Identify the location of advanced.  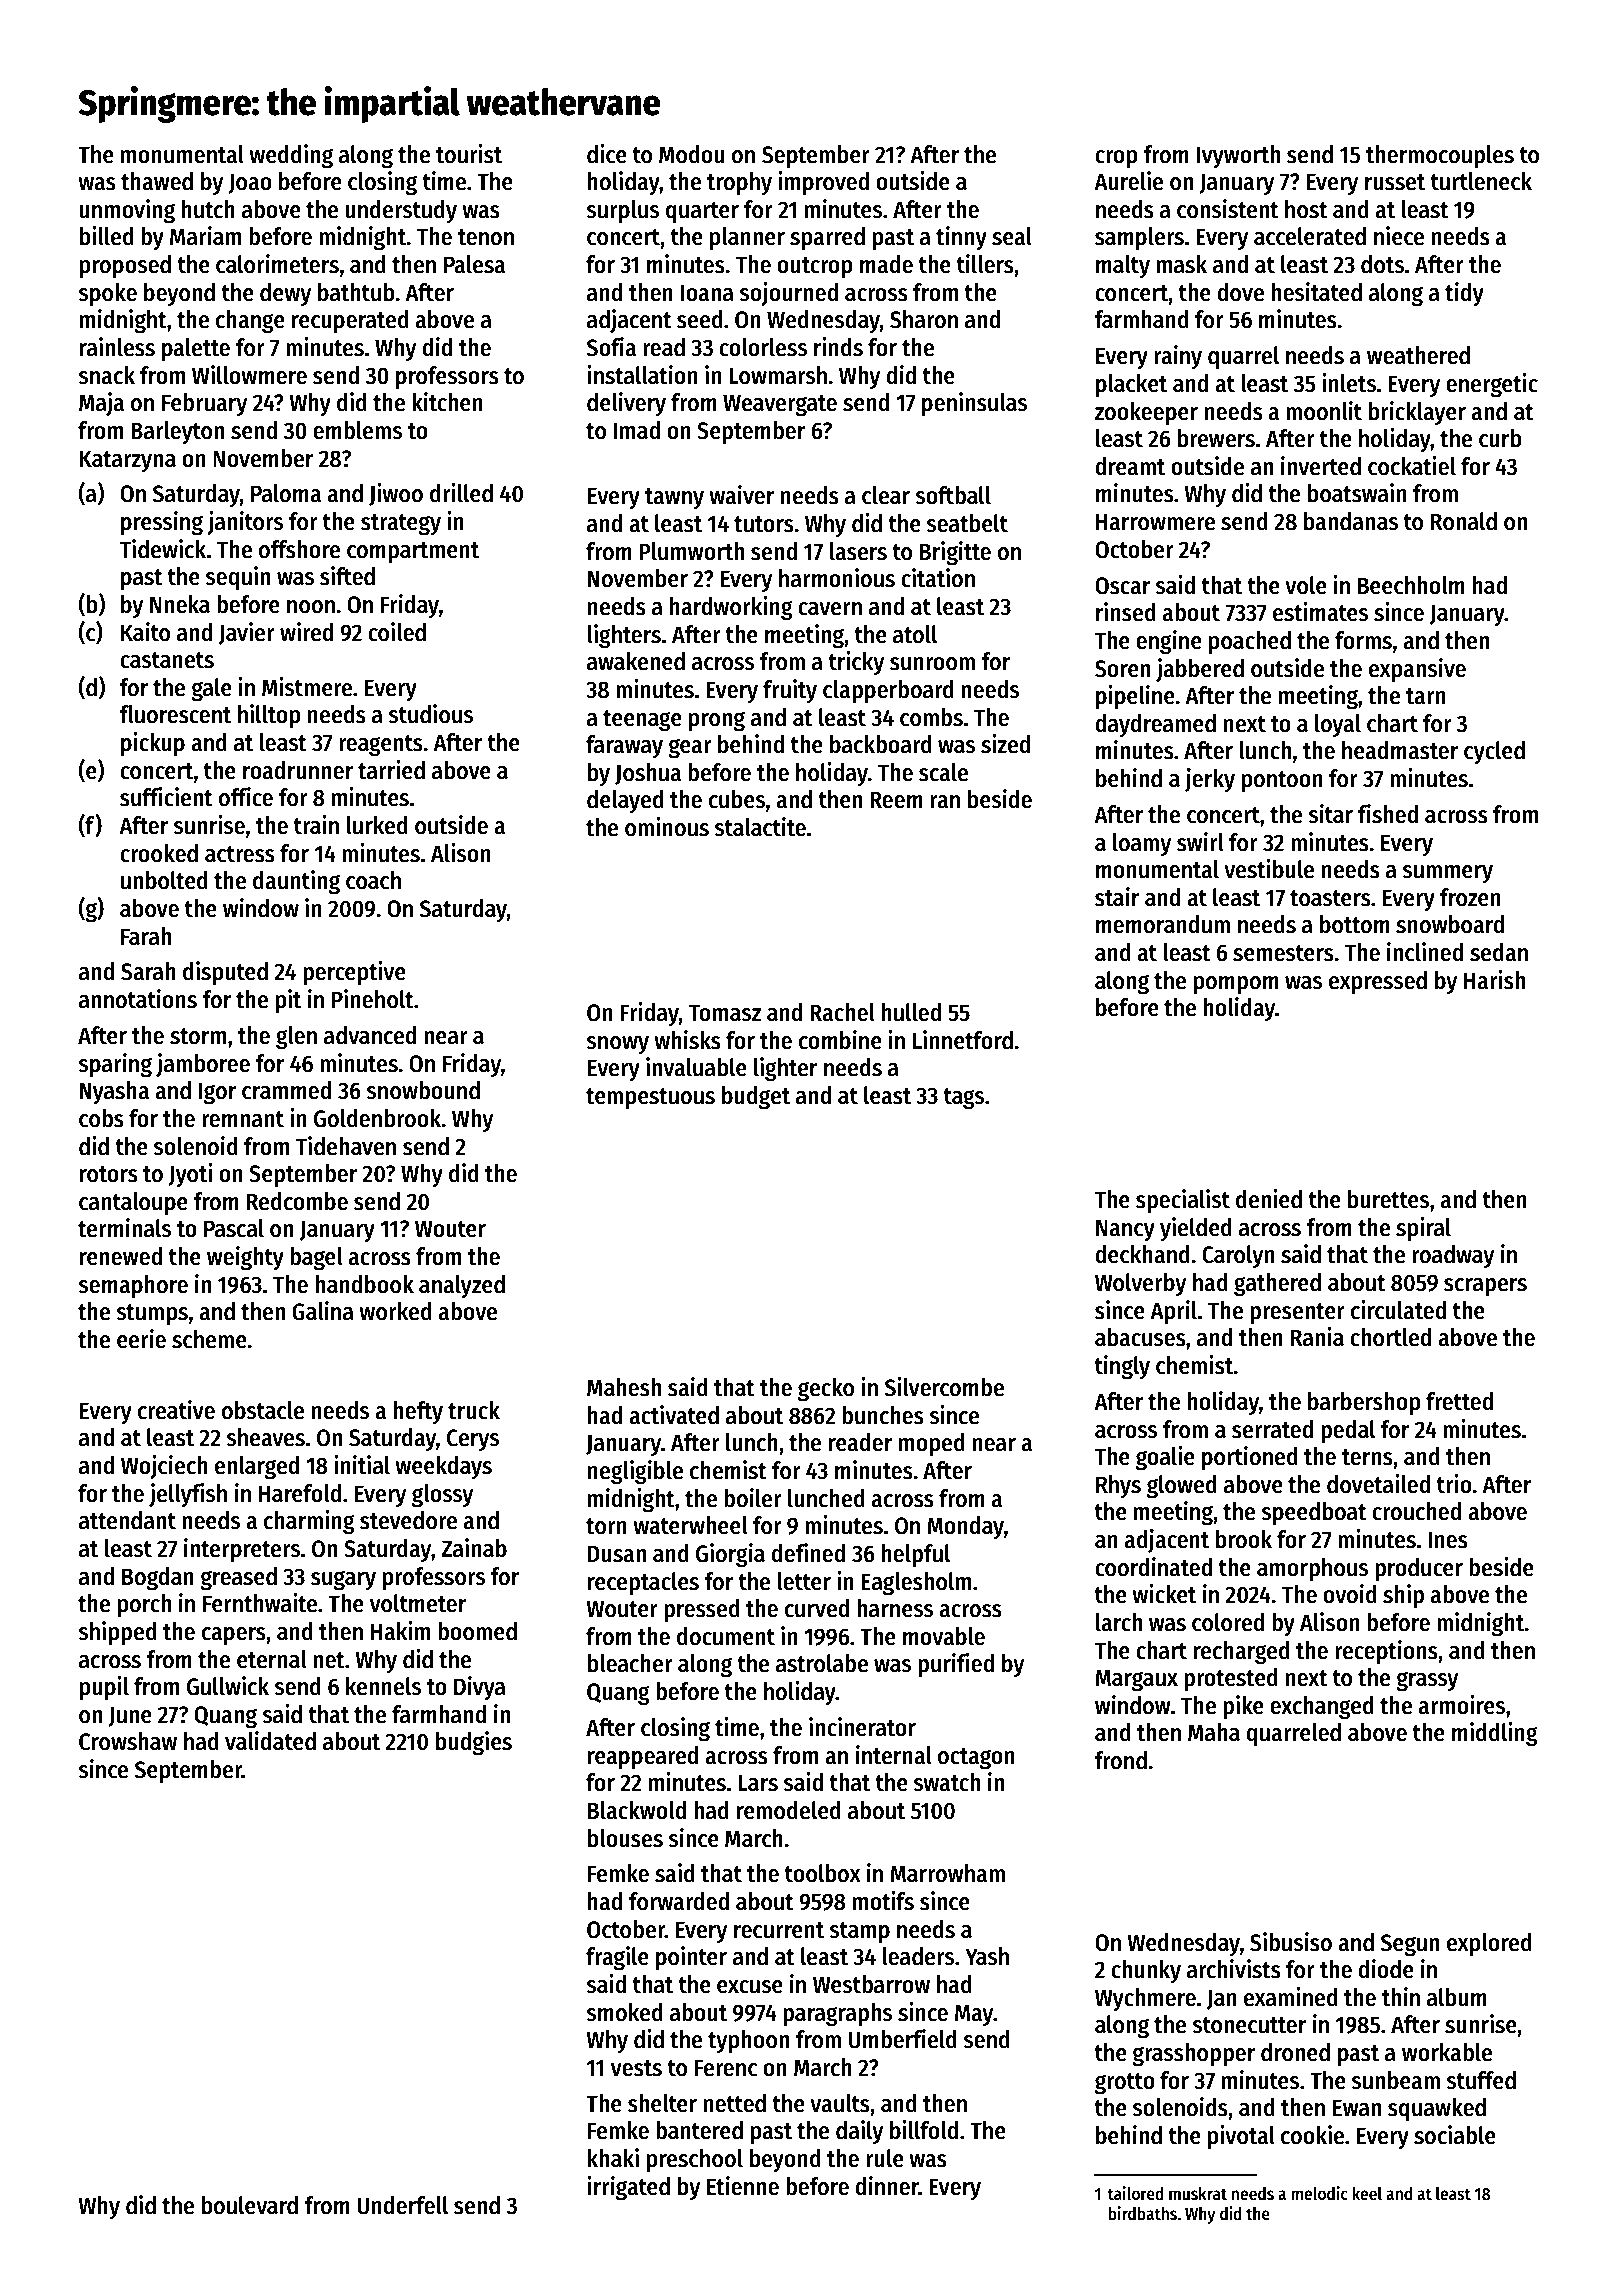
(370, 1035).
